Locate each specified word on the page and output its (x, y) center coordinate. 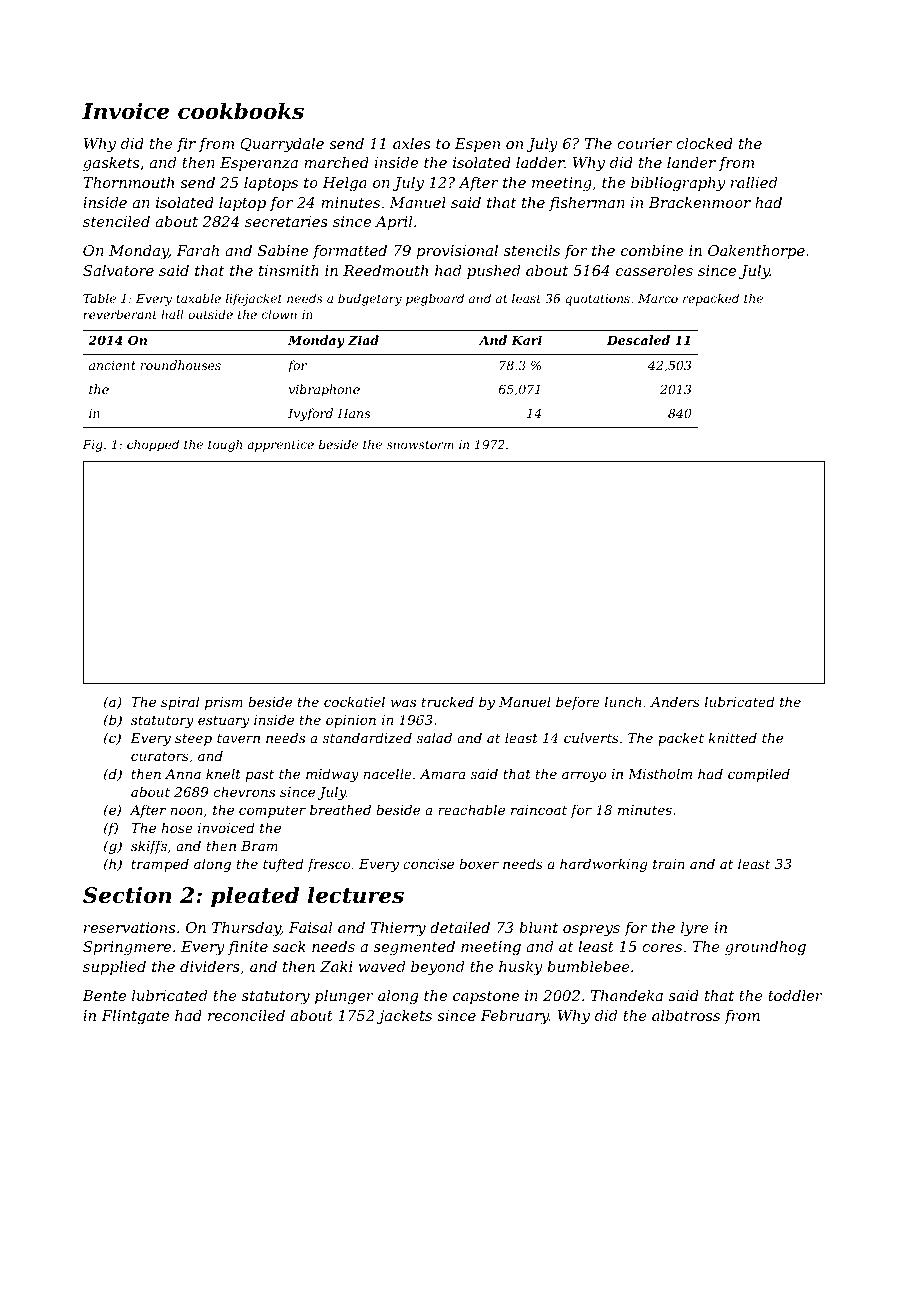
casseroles (654, 270)
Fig (93, 446)
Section (127, 895)
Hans (353, 413)
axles (411, 143)
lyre (695, 929)
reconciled (246, 1015)
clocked (704, 143)
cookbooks (241, 111)
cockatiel (354, 701)
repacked (711, 299)
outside (210, 314)
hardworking (604, 865)
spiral (180, 703)
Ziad (363, 340)
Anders (675, 701)
